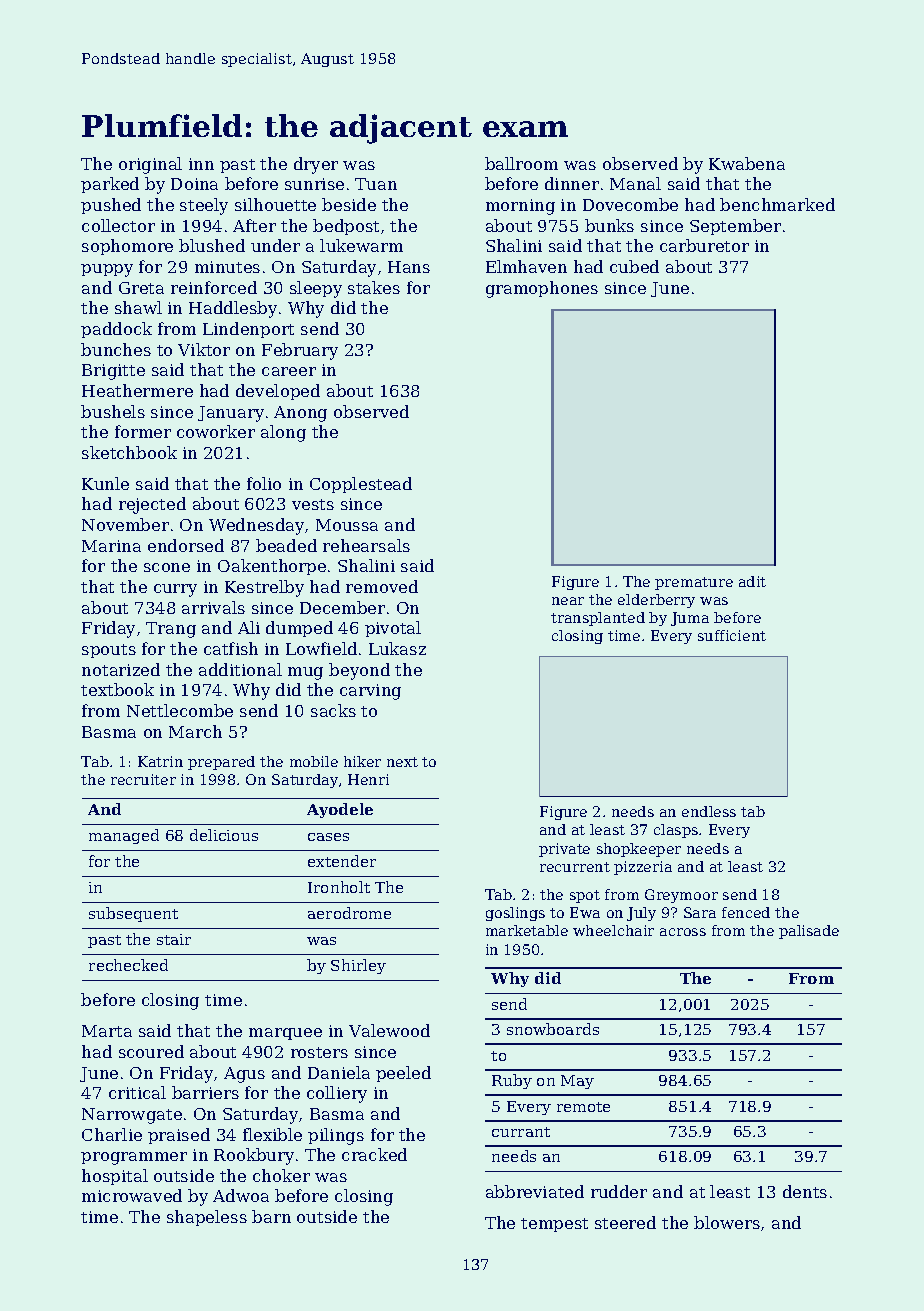 The height and width of the screenshot is (1311, 924). I want to click on dryer, so click(316, 165).
